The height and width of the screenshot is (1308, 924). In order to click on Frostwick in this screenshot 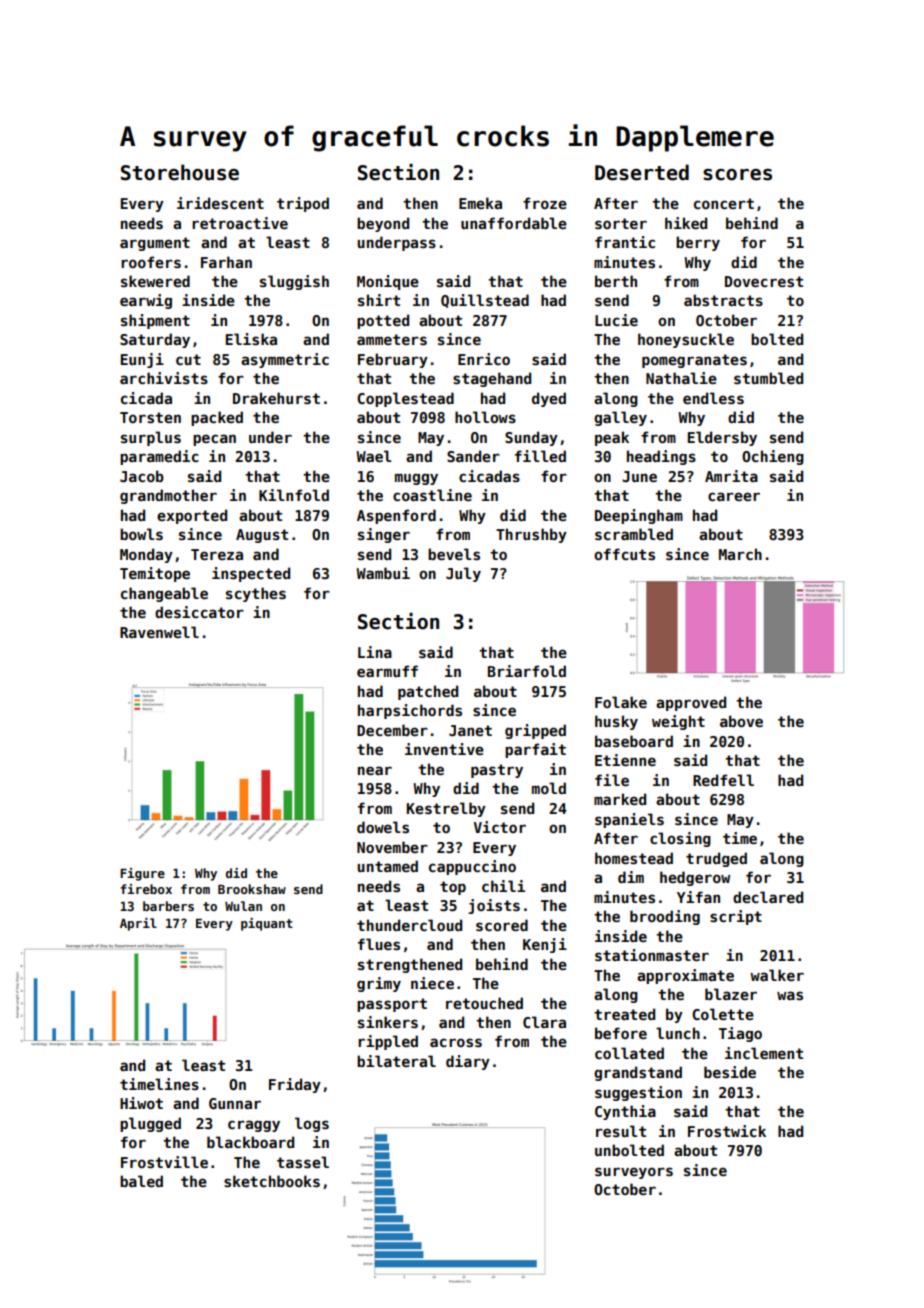, I will do `click(727, 1131)`.
